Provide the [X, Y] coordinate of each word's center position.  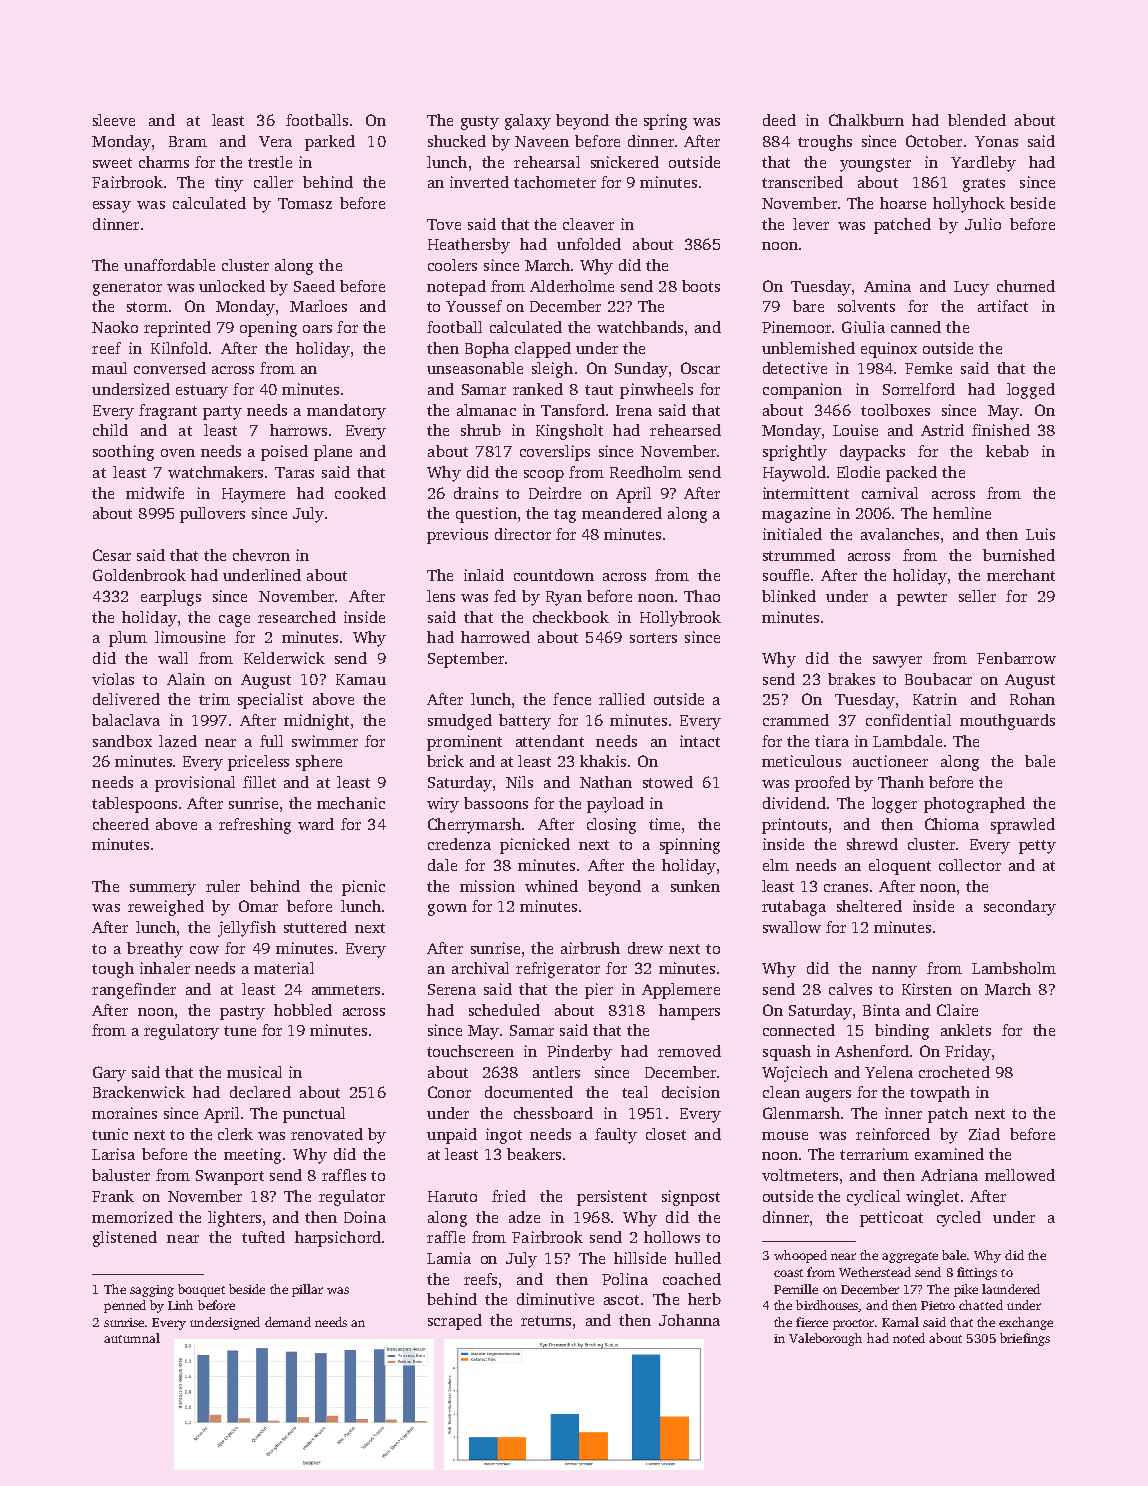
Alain [186, 679]
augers [828, 1096]
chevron [261, 555]
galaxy [528, 122]
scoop [544, 476]
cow [204, 950]
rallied [622, 699]
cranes [846, 888]
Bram [188, 141]
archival [480, 968]
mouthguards [1007, 722]
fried [509, 1196]
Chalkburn [866, 120]
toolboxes [895, 410]
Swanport [230, 1177]
